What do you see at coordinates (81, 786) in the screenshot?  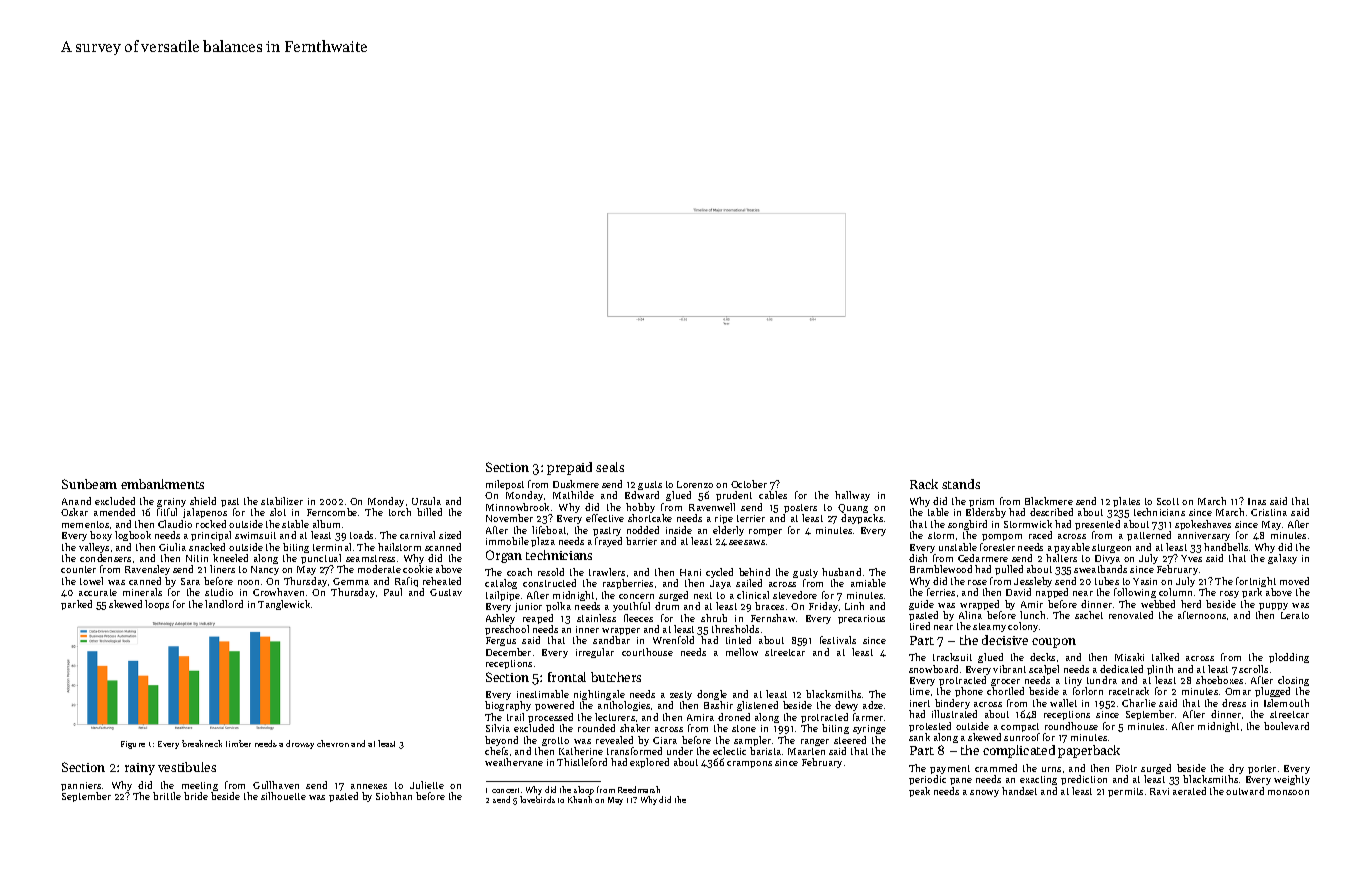 I see `panniers` at bounding box center [81, 786].
